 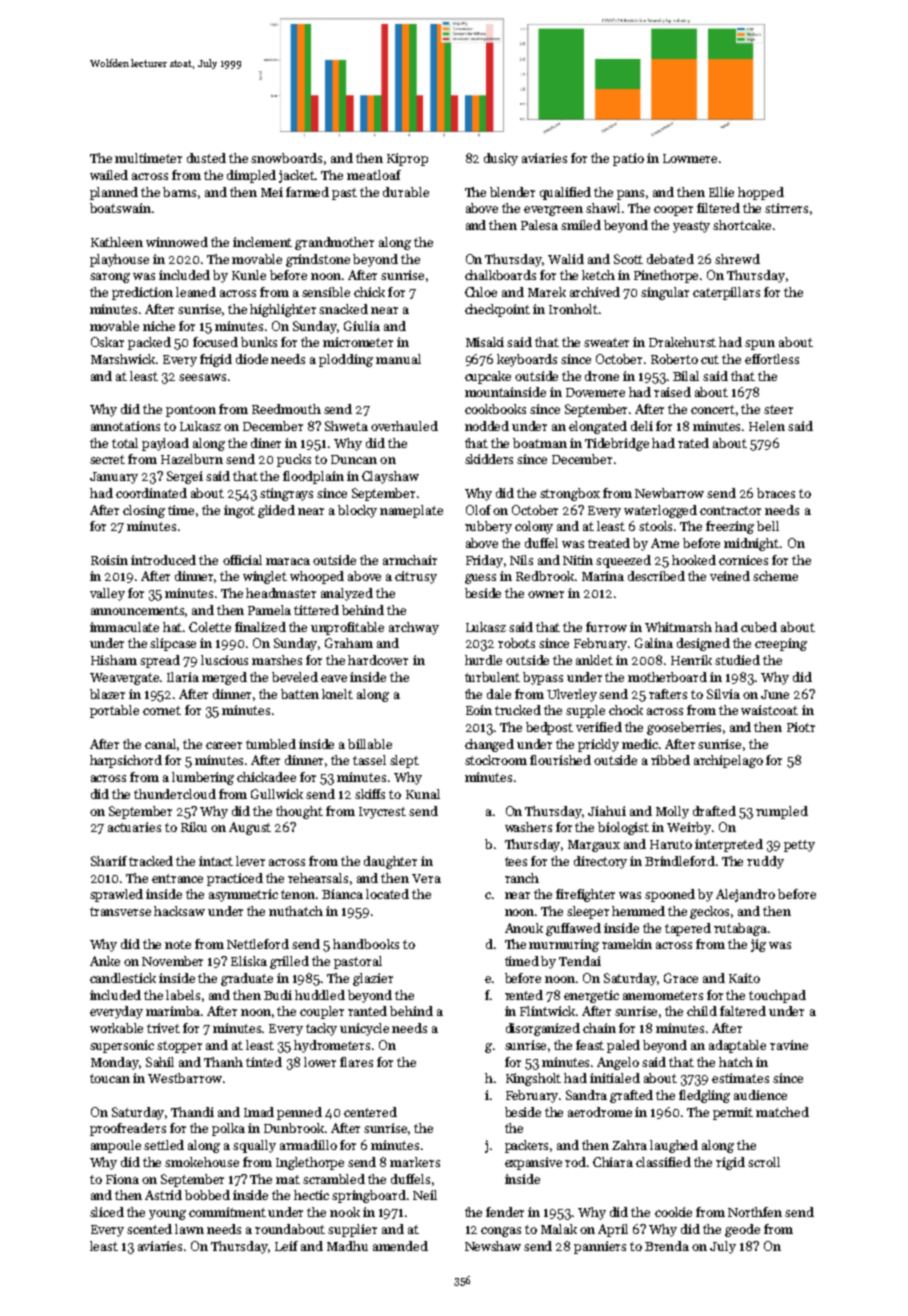 What do you see at coordinates (410, 560) in the image?
I see `armchair` at bounding box center [410, 560].
